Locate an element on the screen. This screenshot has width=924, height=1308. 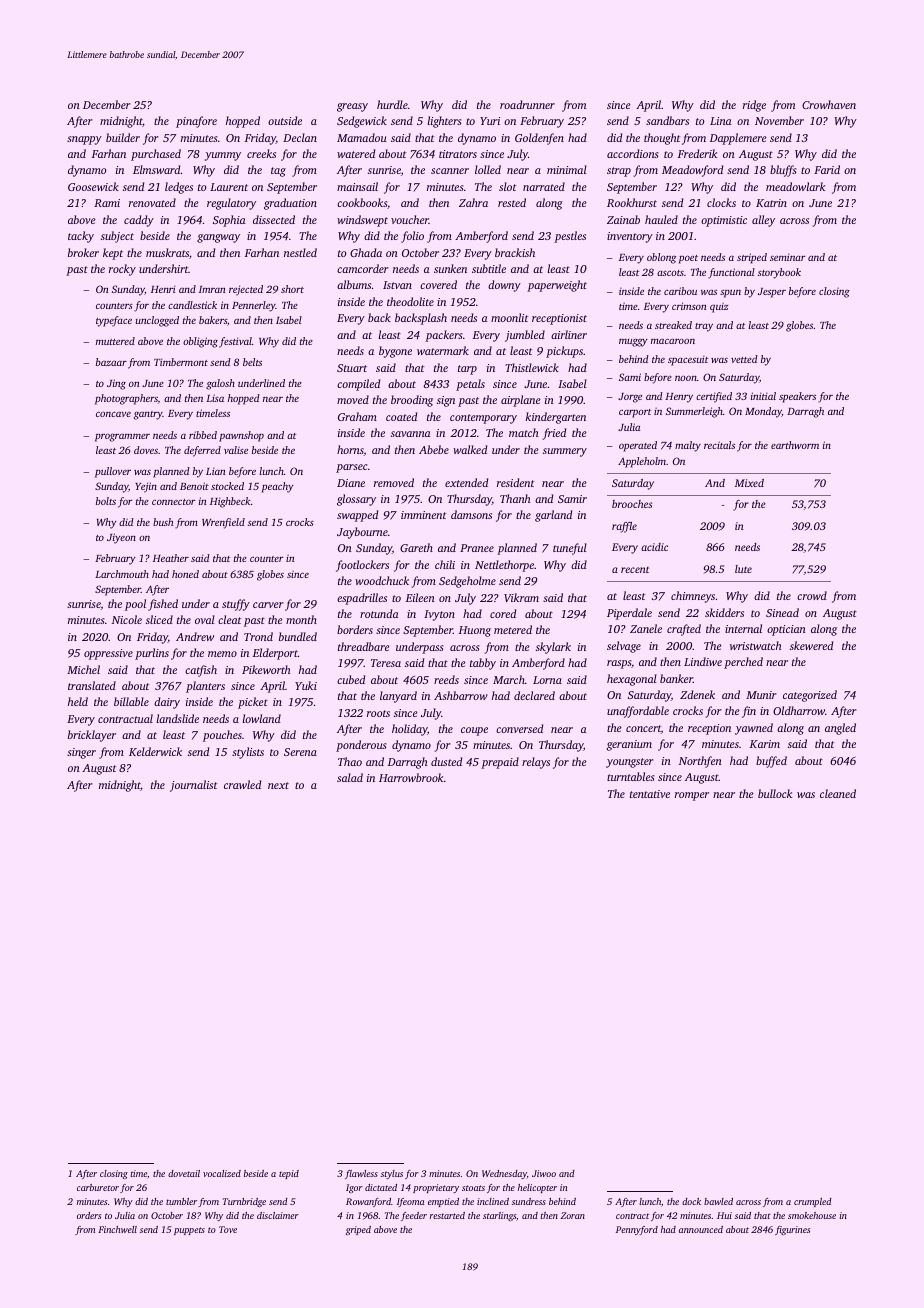
vocalized is located at coordinates (222, 1173).
